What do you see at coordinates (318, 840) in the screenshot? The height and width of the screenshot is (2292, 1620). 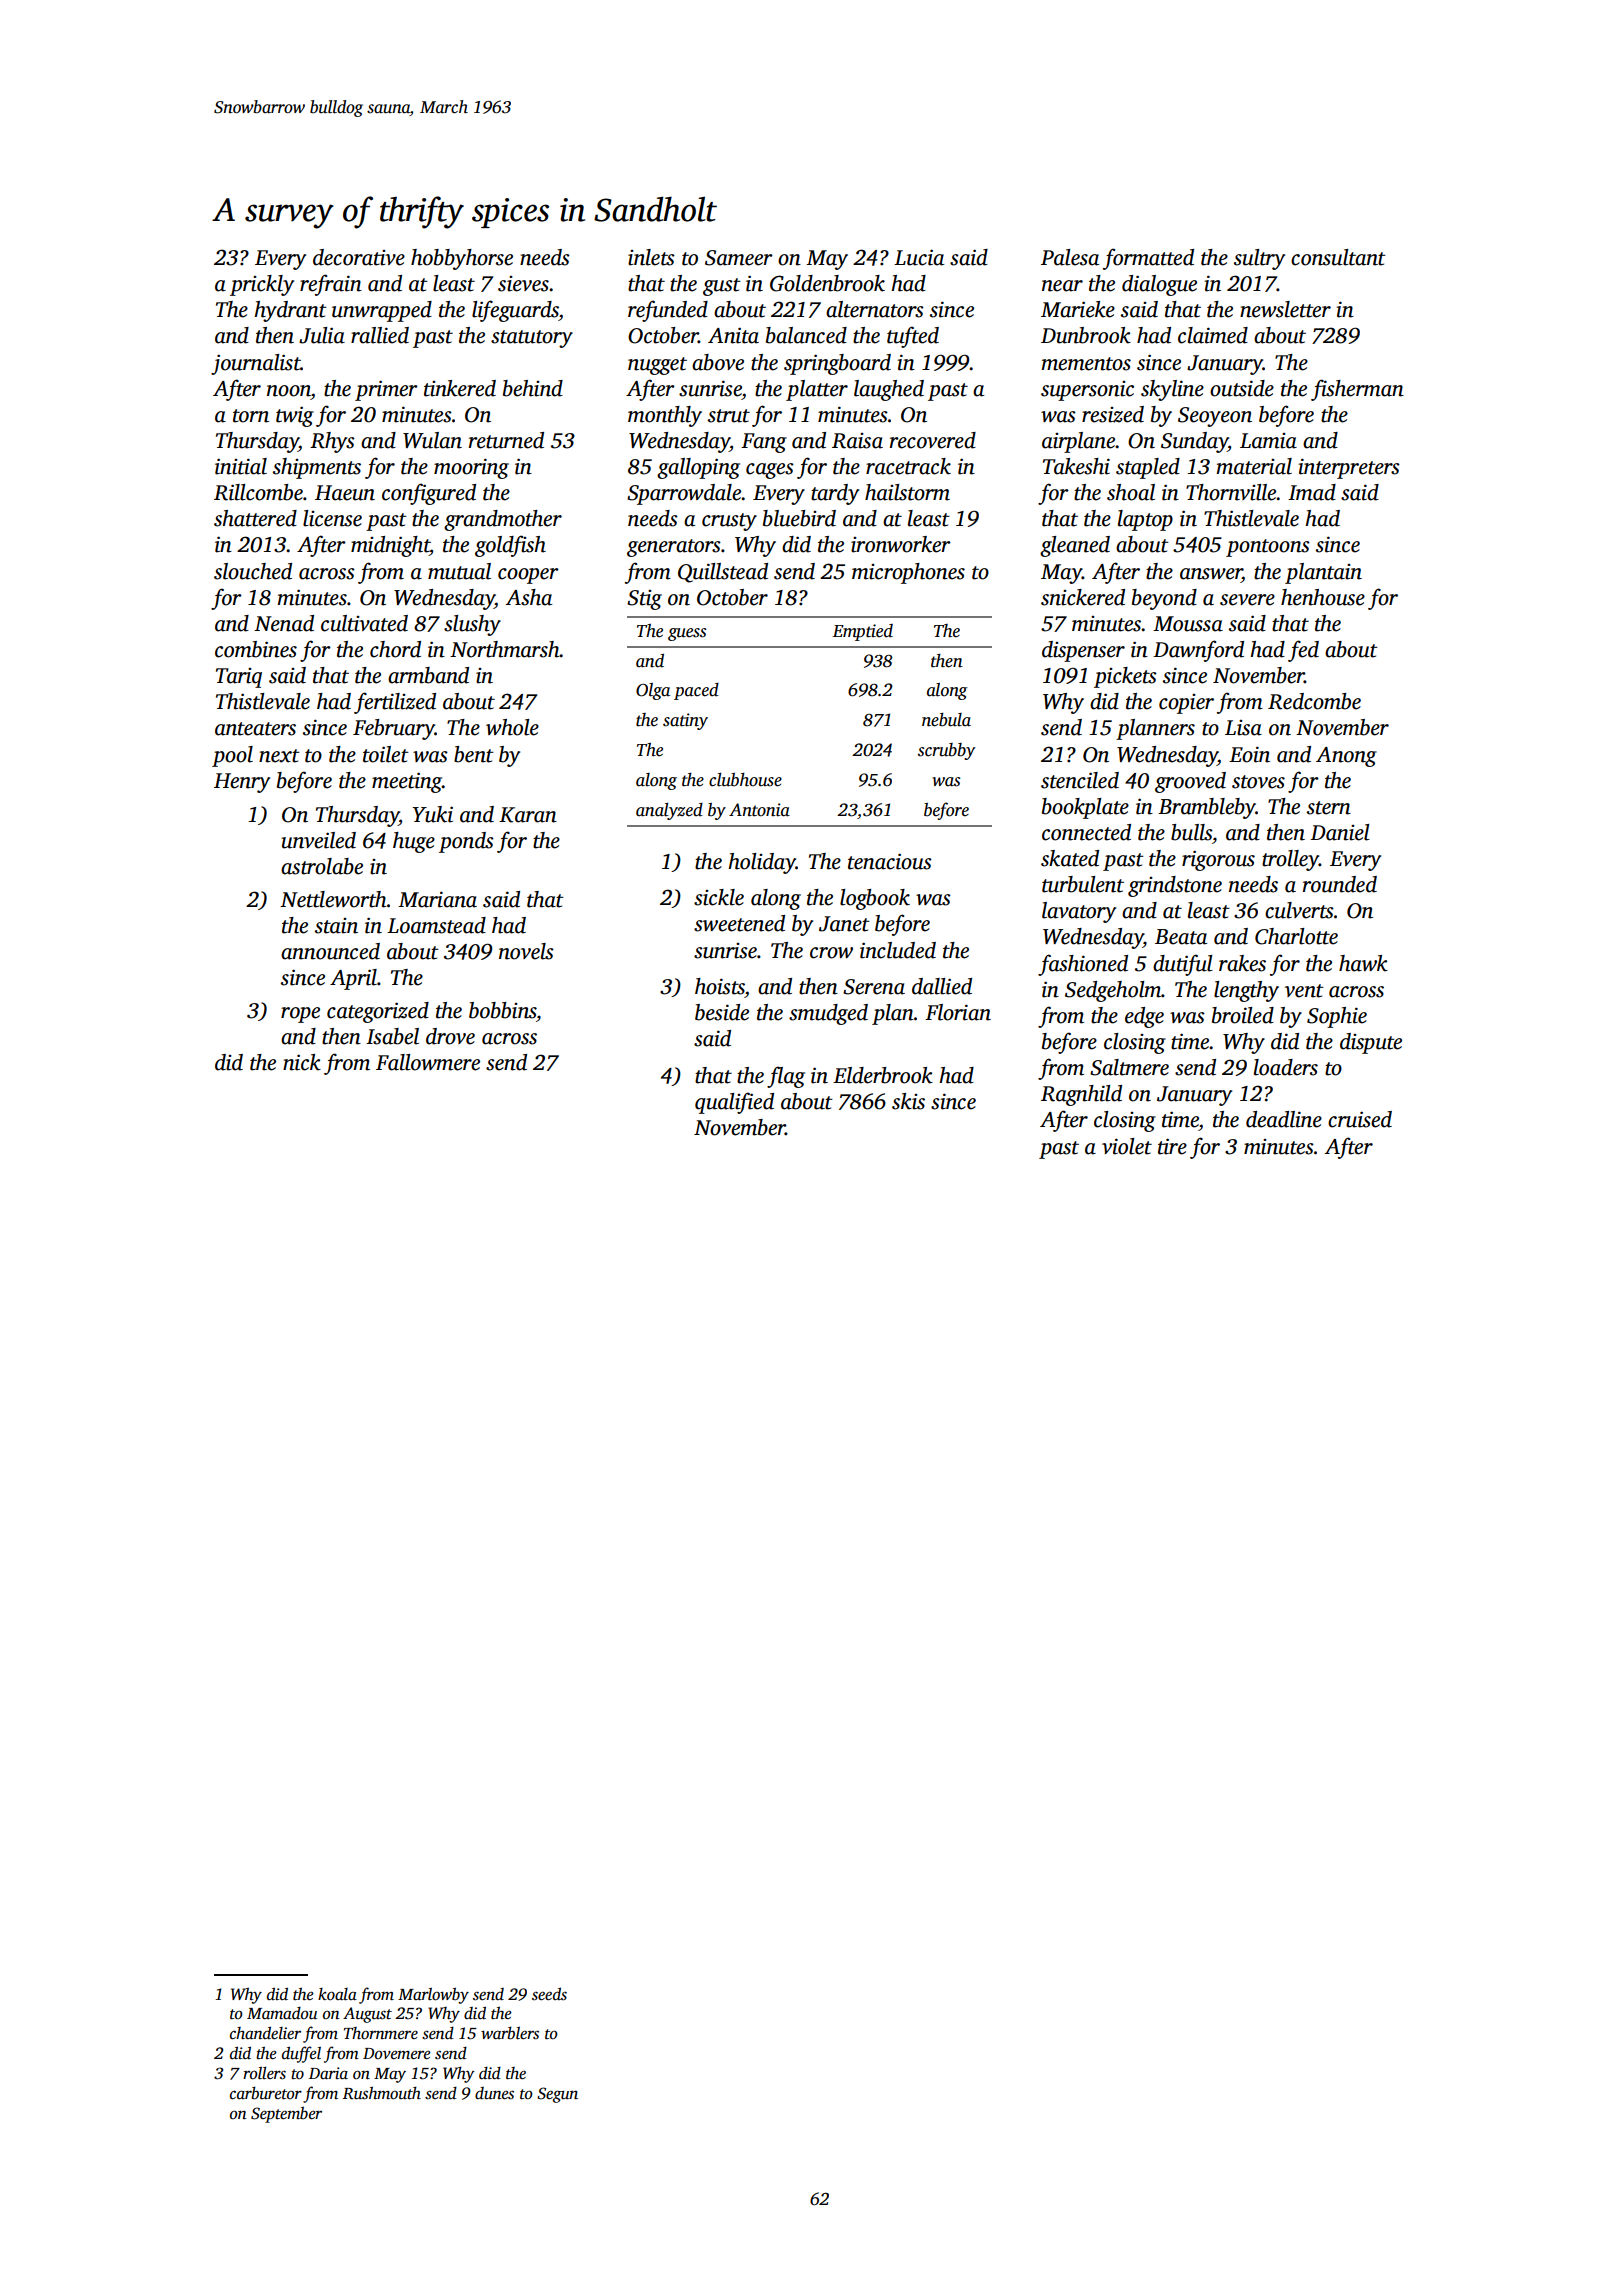 I see `unveiled` at bounding box center [318, 840].
